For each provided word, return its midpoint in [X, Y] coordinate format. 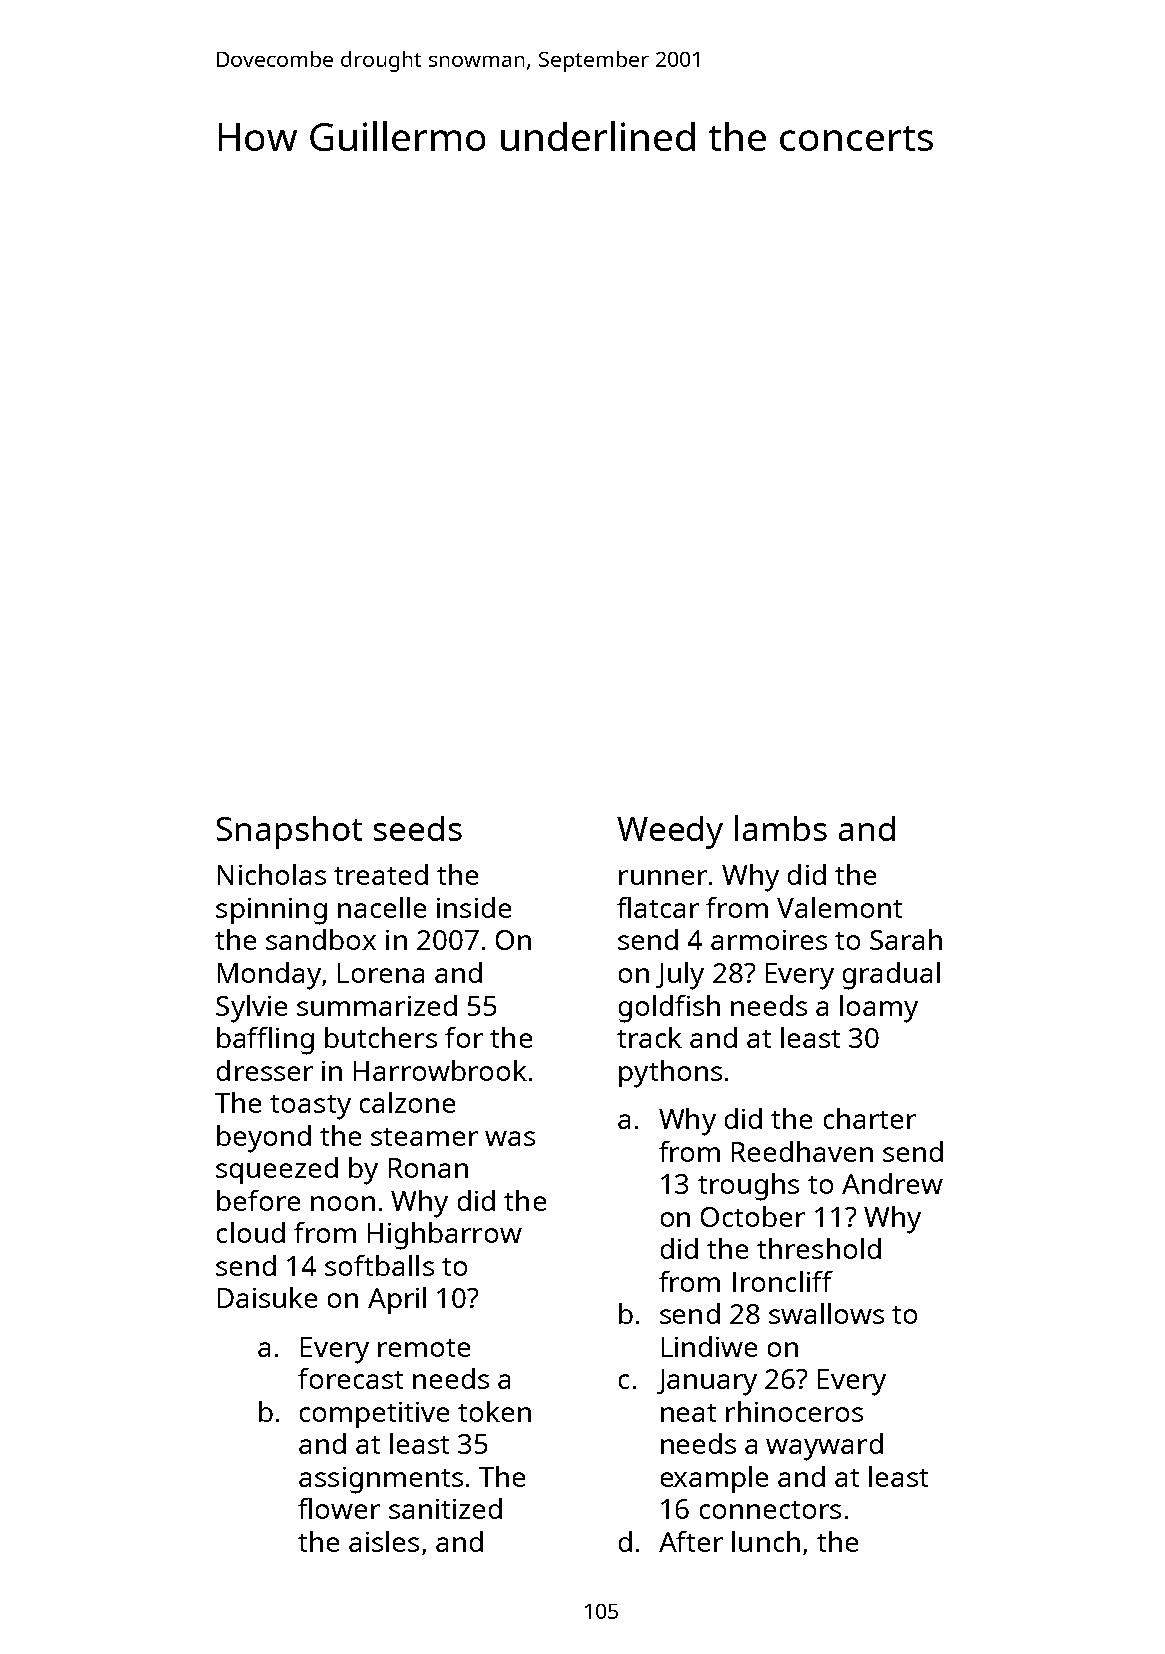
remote [424, 1348]
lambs [781, 828]
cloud [251, 1232]
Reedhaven [802, 1151]
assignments [381, 1480]
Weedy [670, 832]
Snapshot [289, 832]
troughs [748, 1187]
